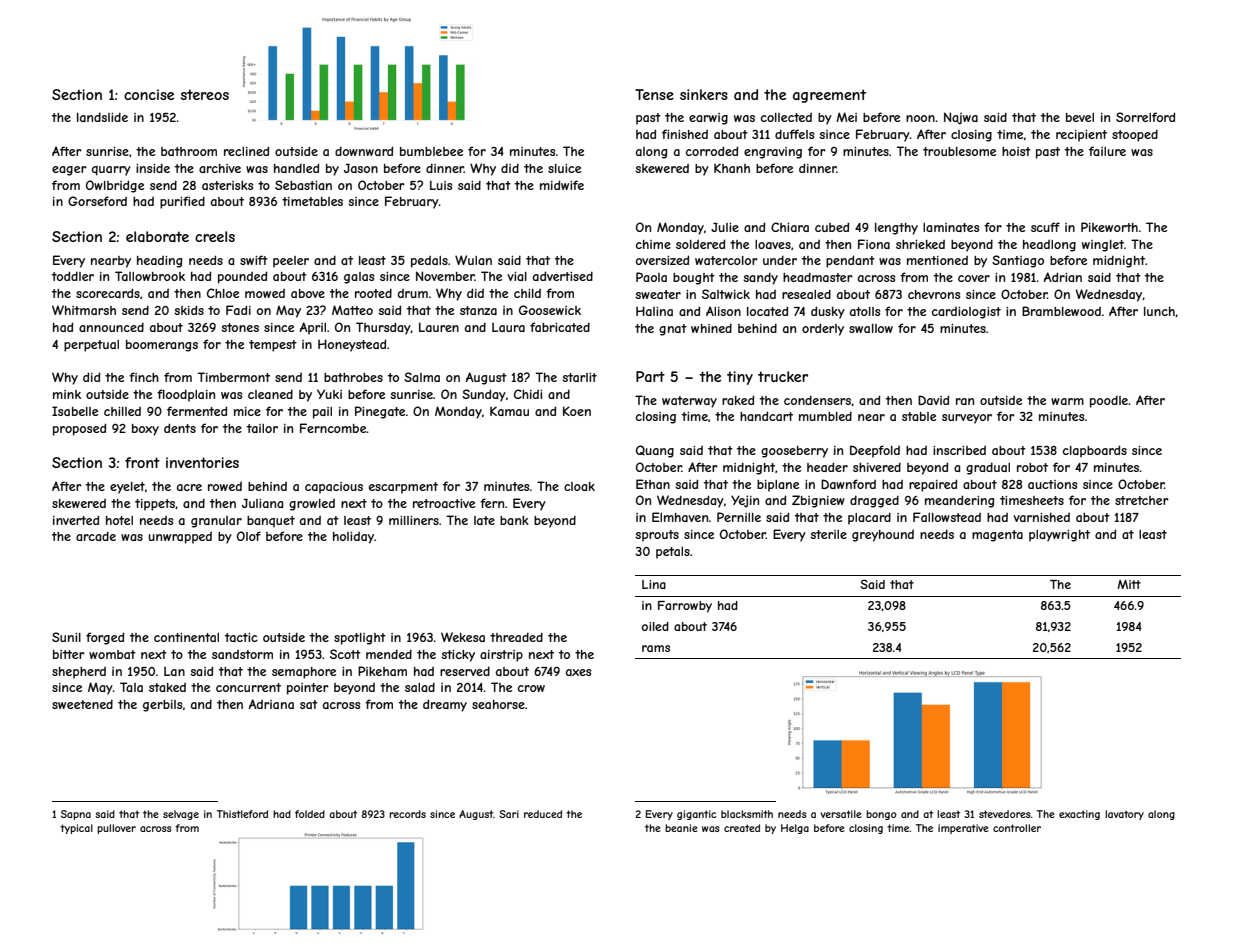 Image resolution: width=1233 pixels, height=952 pixels. I want to click on bevel, so click(1080, 117).
